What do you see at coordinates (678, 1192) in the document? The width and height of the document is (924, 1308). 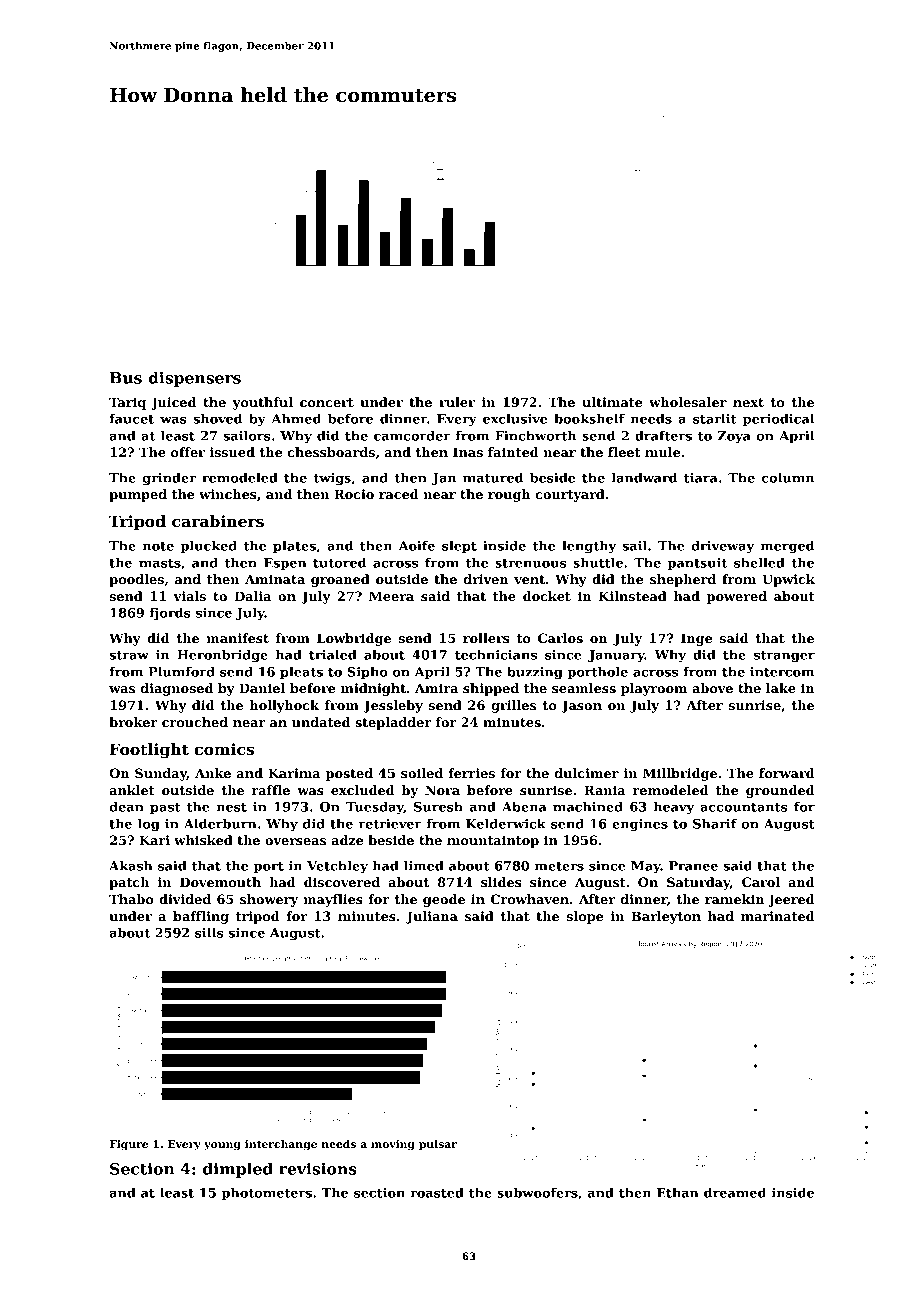 I see `Ethan` at bounding box center [678, 1192].
